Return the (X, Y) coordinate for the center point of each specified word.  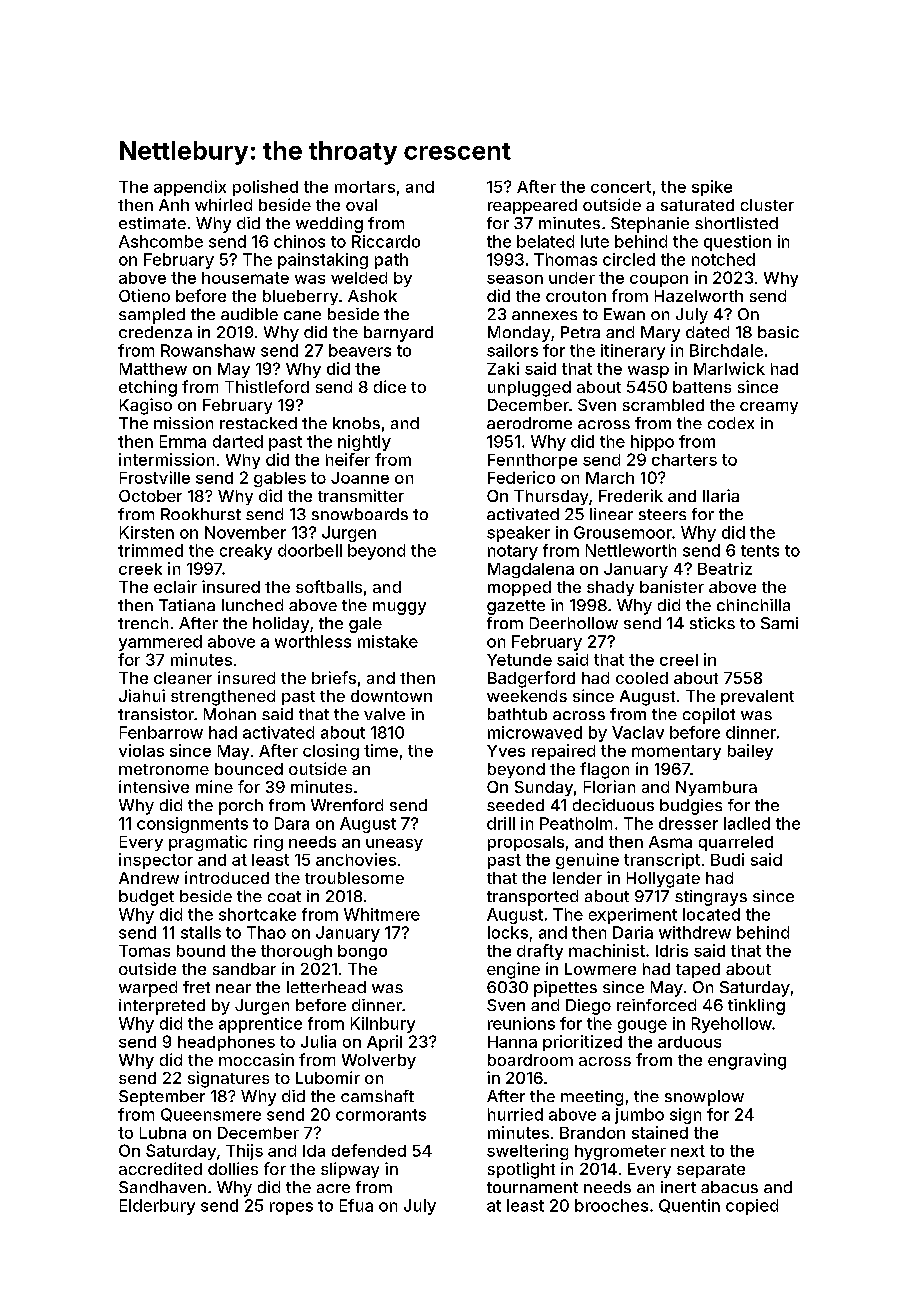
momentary (676, 752)
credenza (155, 332)
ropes (291, 1208)
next (688, 1151)
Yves (506, 751)
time (381, 750)
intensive (154, 786)
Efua (356, 1205)
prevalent (757, 697)
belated (545, 241)
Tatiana (187, 605)
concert (621, 187)
